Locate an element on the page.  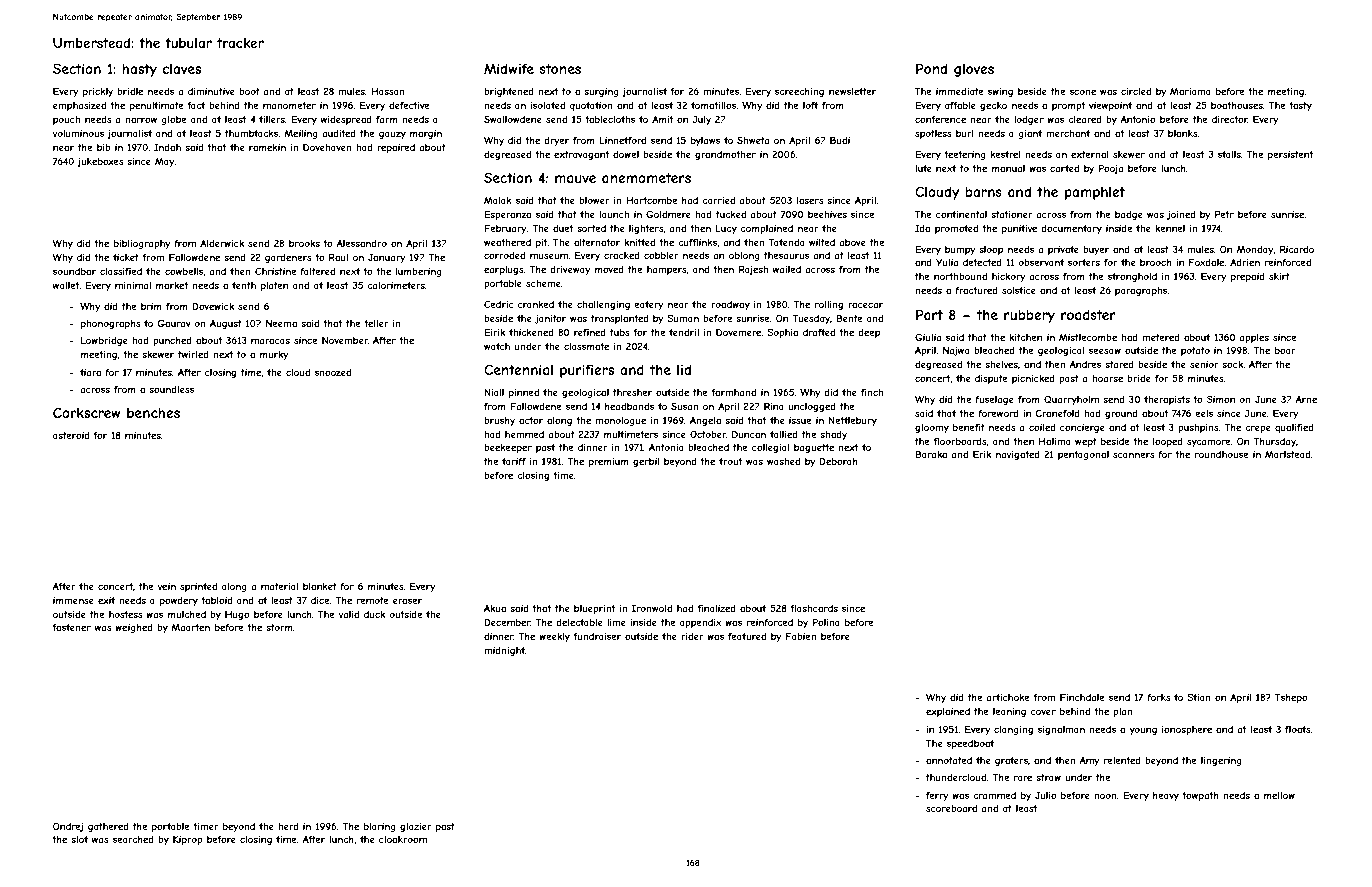
stationer is located at coordinates (1012, 214).
